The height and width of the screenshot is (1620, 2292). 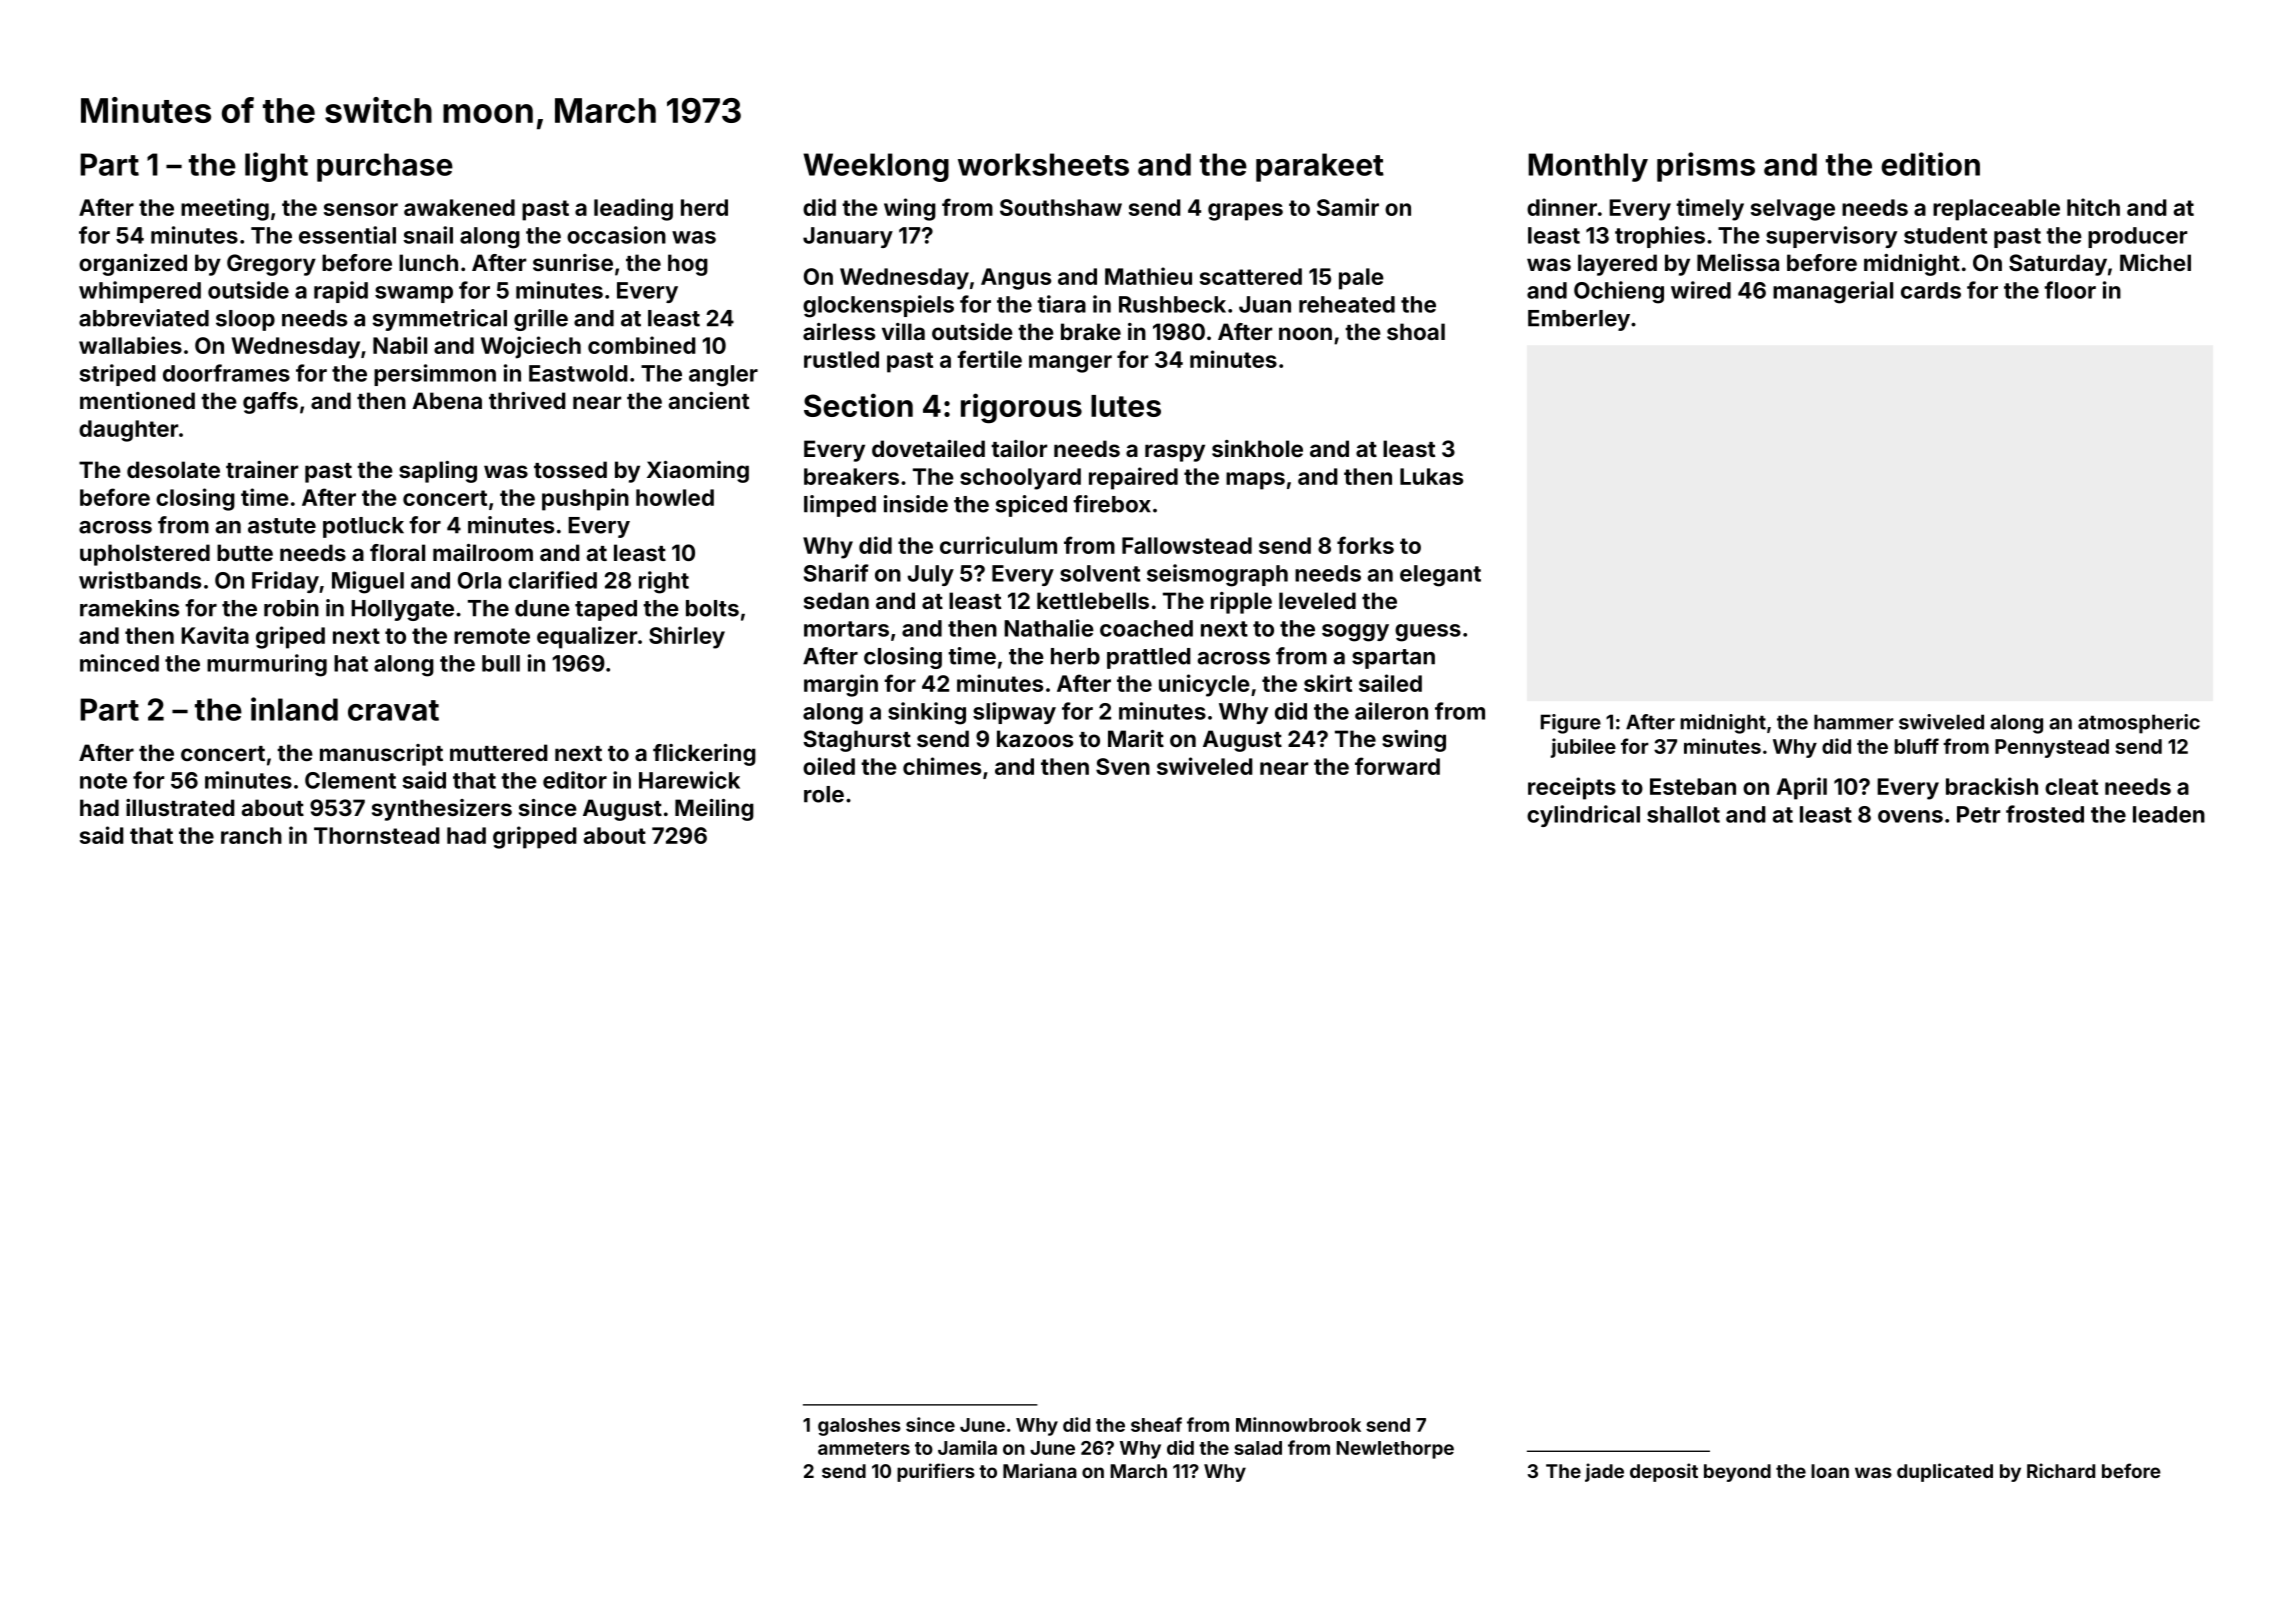 I want to click on cylindrical, so click(x=1583, y=816).
